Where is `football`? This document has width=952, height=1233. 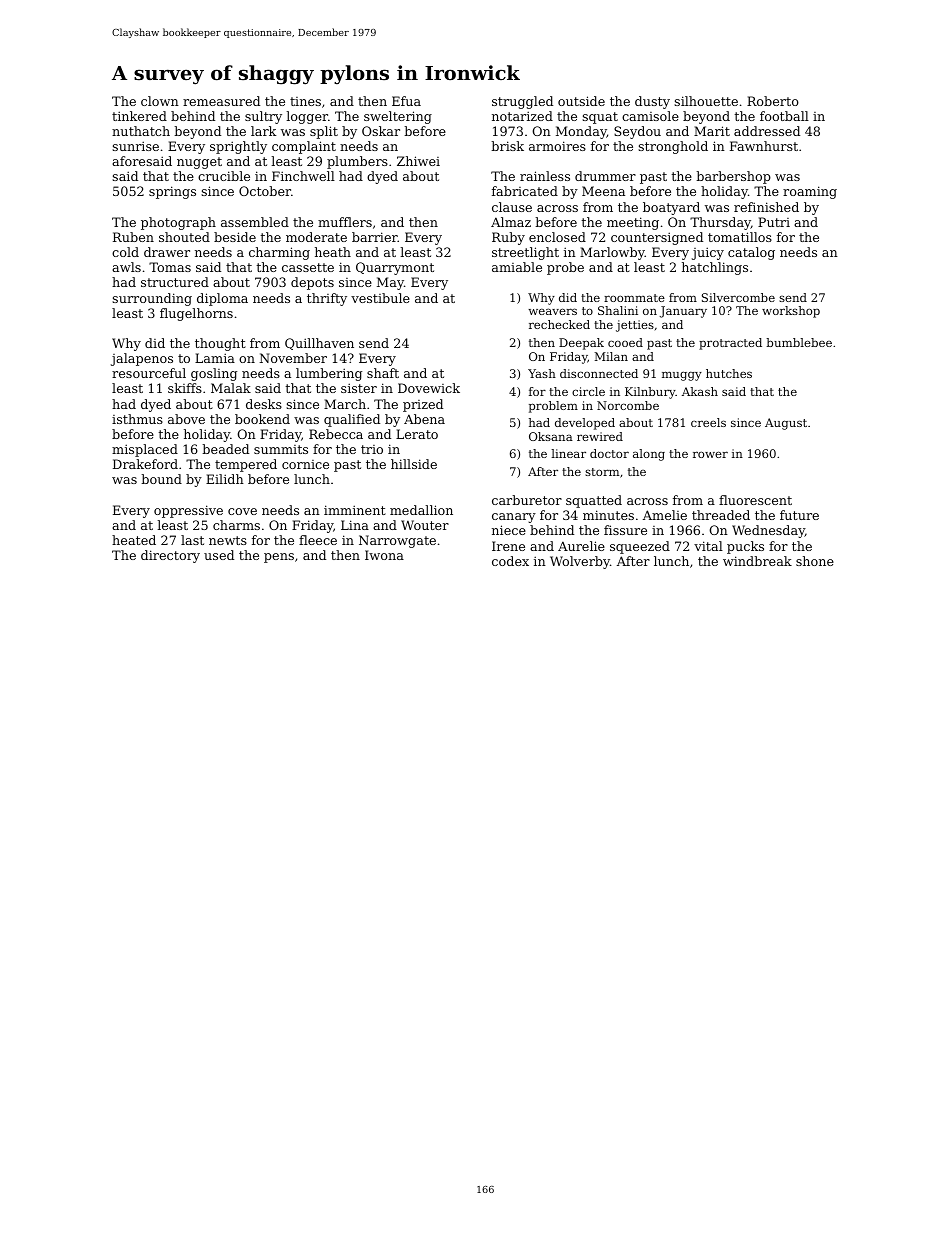
football is located at coordinates (784, 116).
